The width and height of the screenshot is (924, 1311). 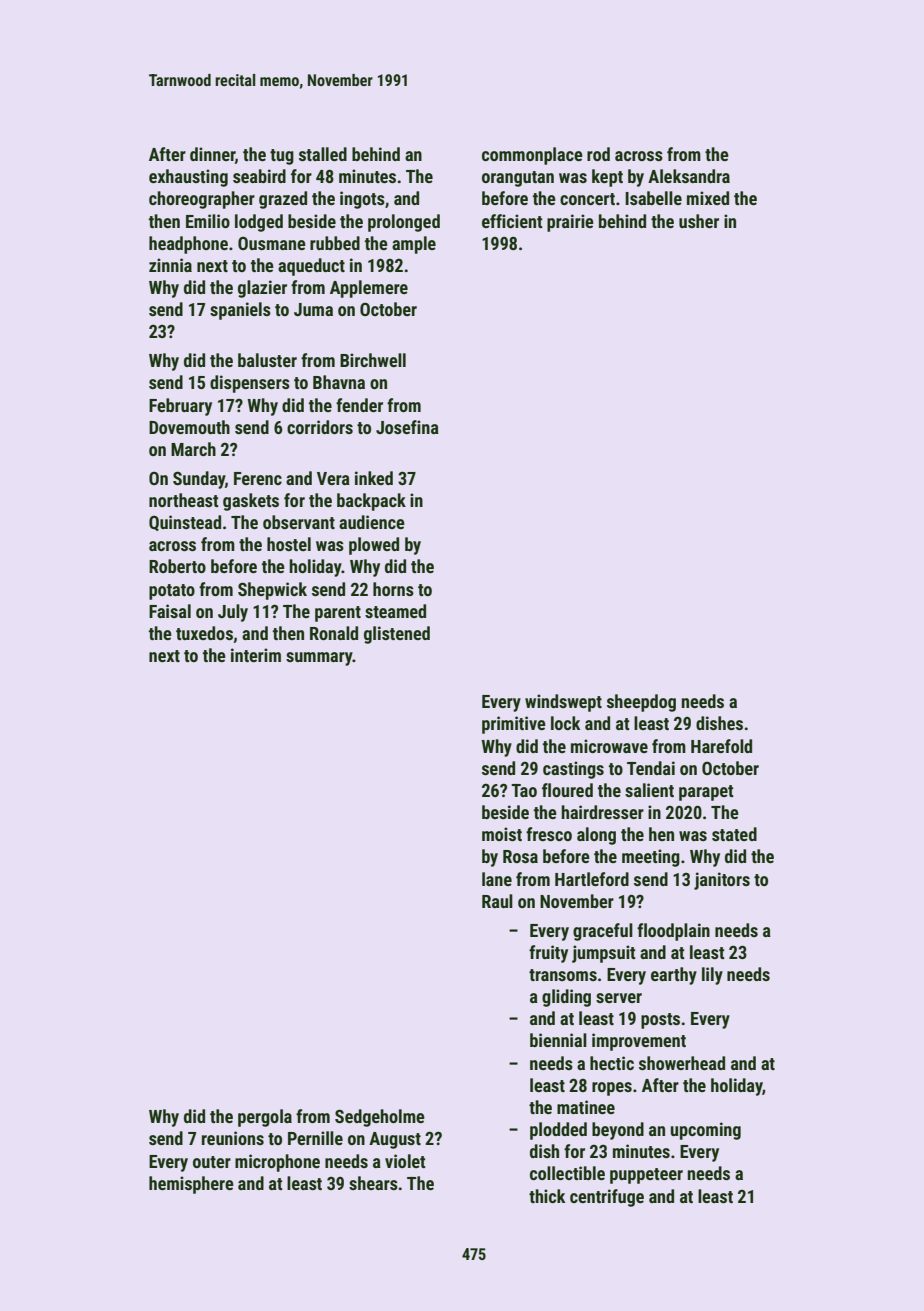 I want to click on showerhead, so click(x=682, y=1063).
